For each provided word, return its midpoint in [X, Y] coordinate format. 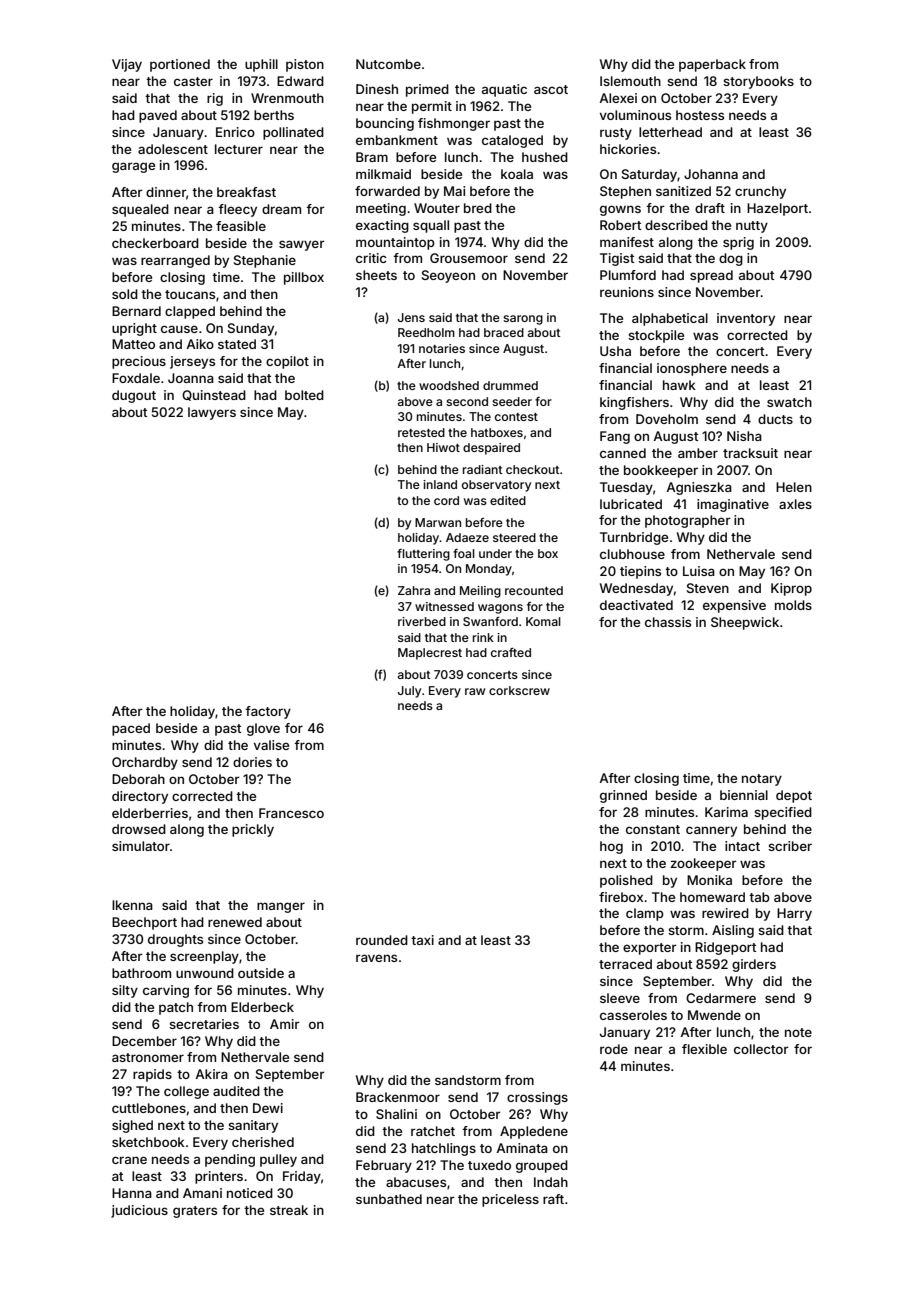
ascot [551, 89]
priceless [510, 1200]
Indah [551, 1182]
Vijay [127, 65]
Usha [615, 351]
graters [195, 1212]
